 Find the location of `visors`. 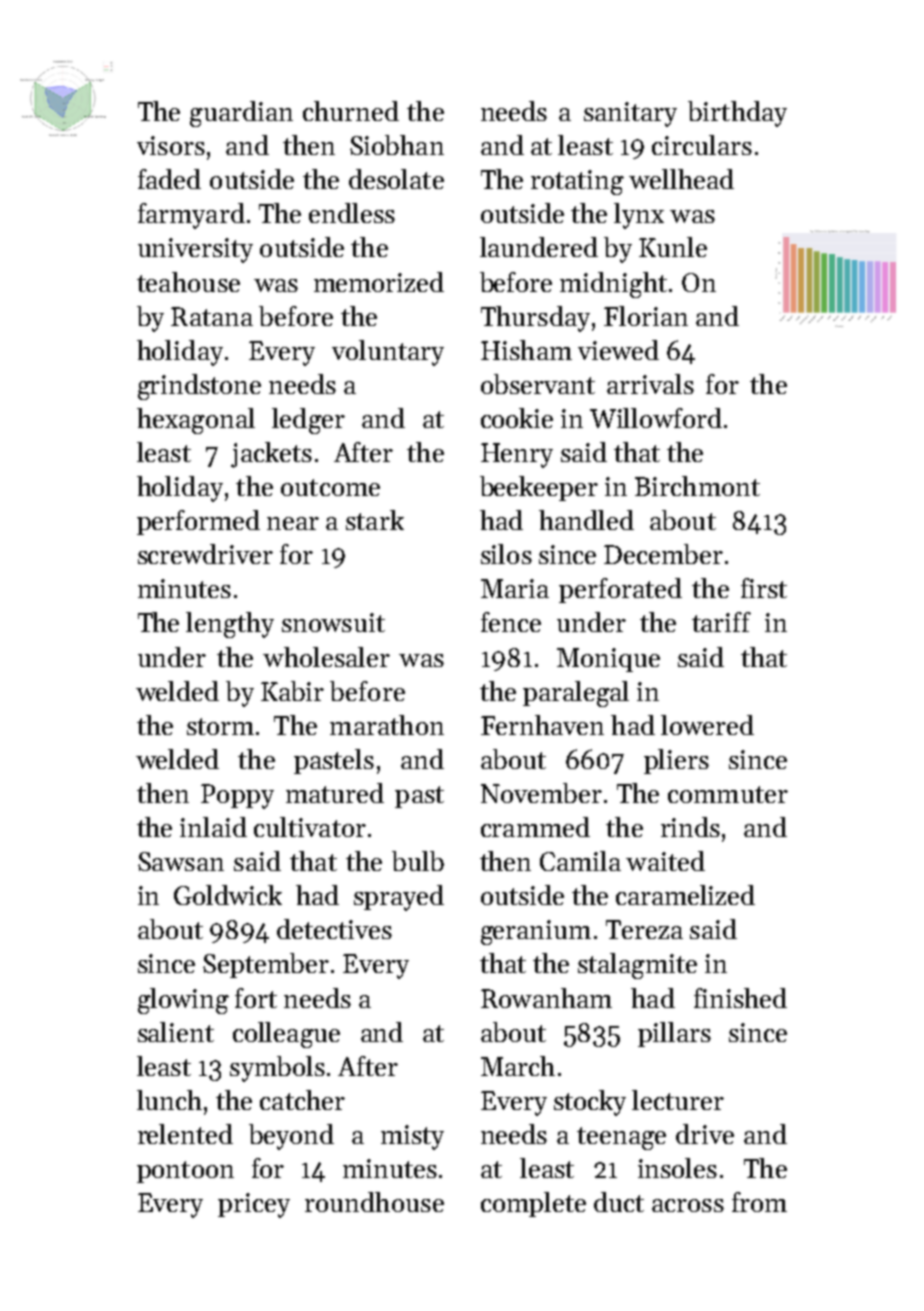

visors is located at coordinates (171, 145).
